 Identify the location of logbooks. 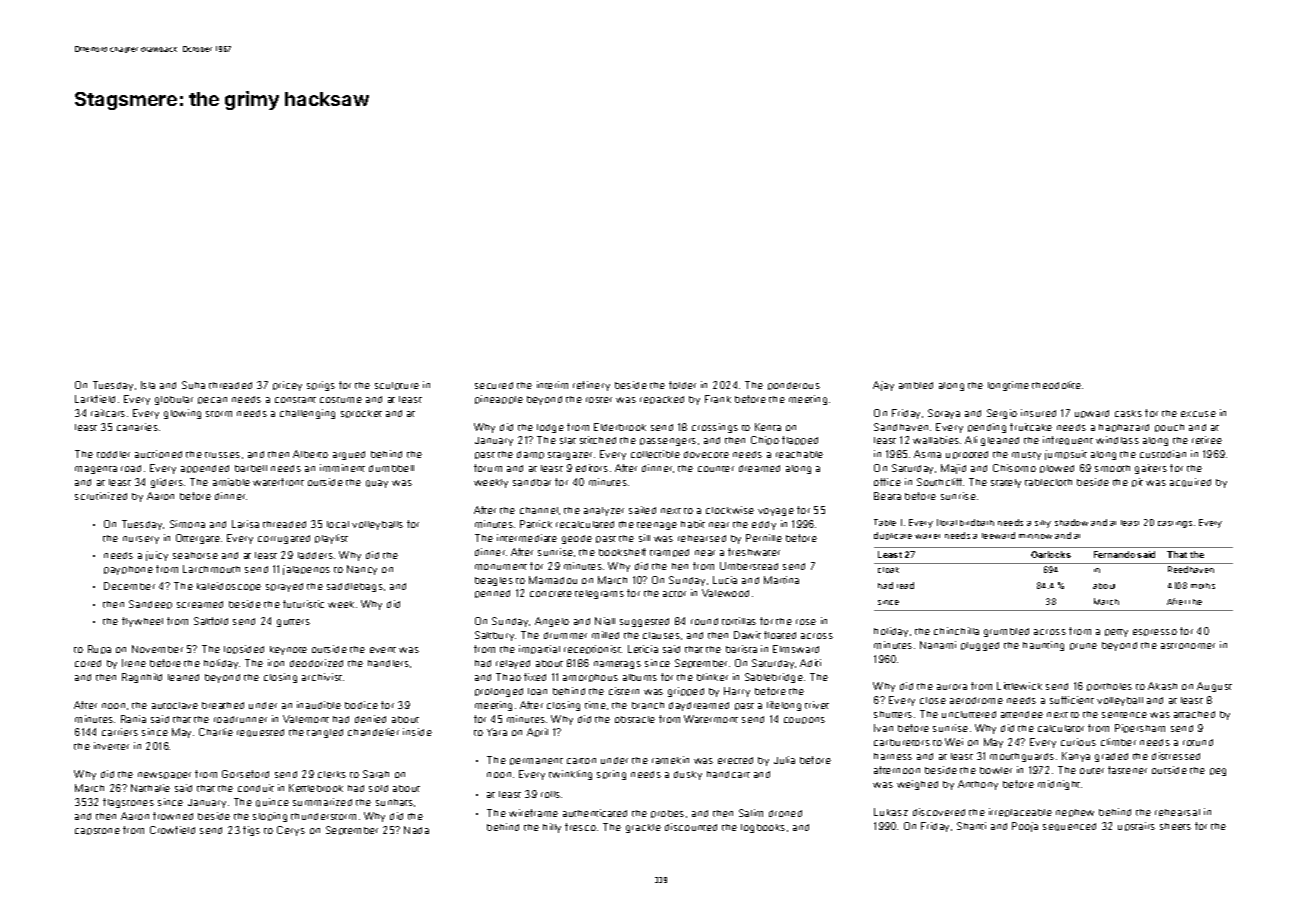
(763, 828).
